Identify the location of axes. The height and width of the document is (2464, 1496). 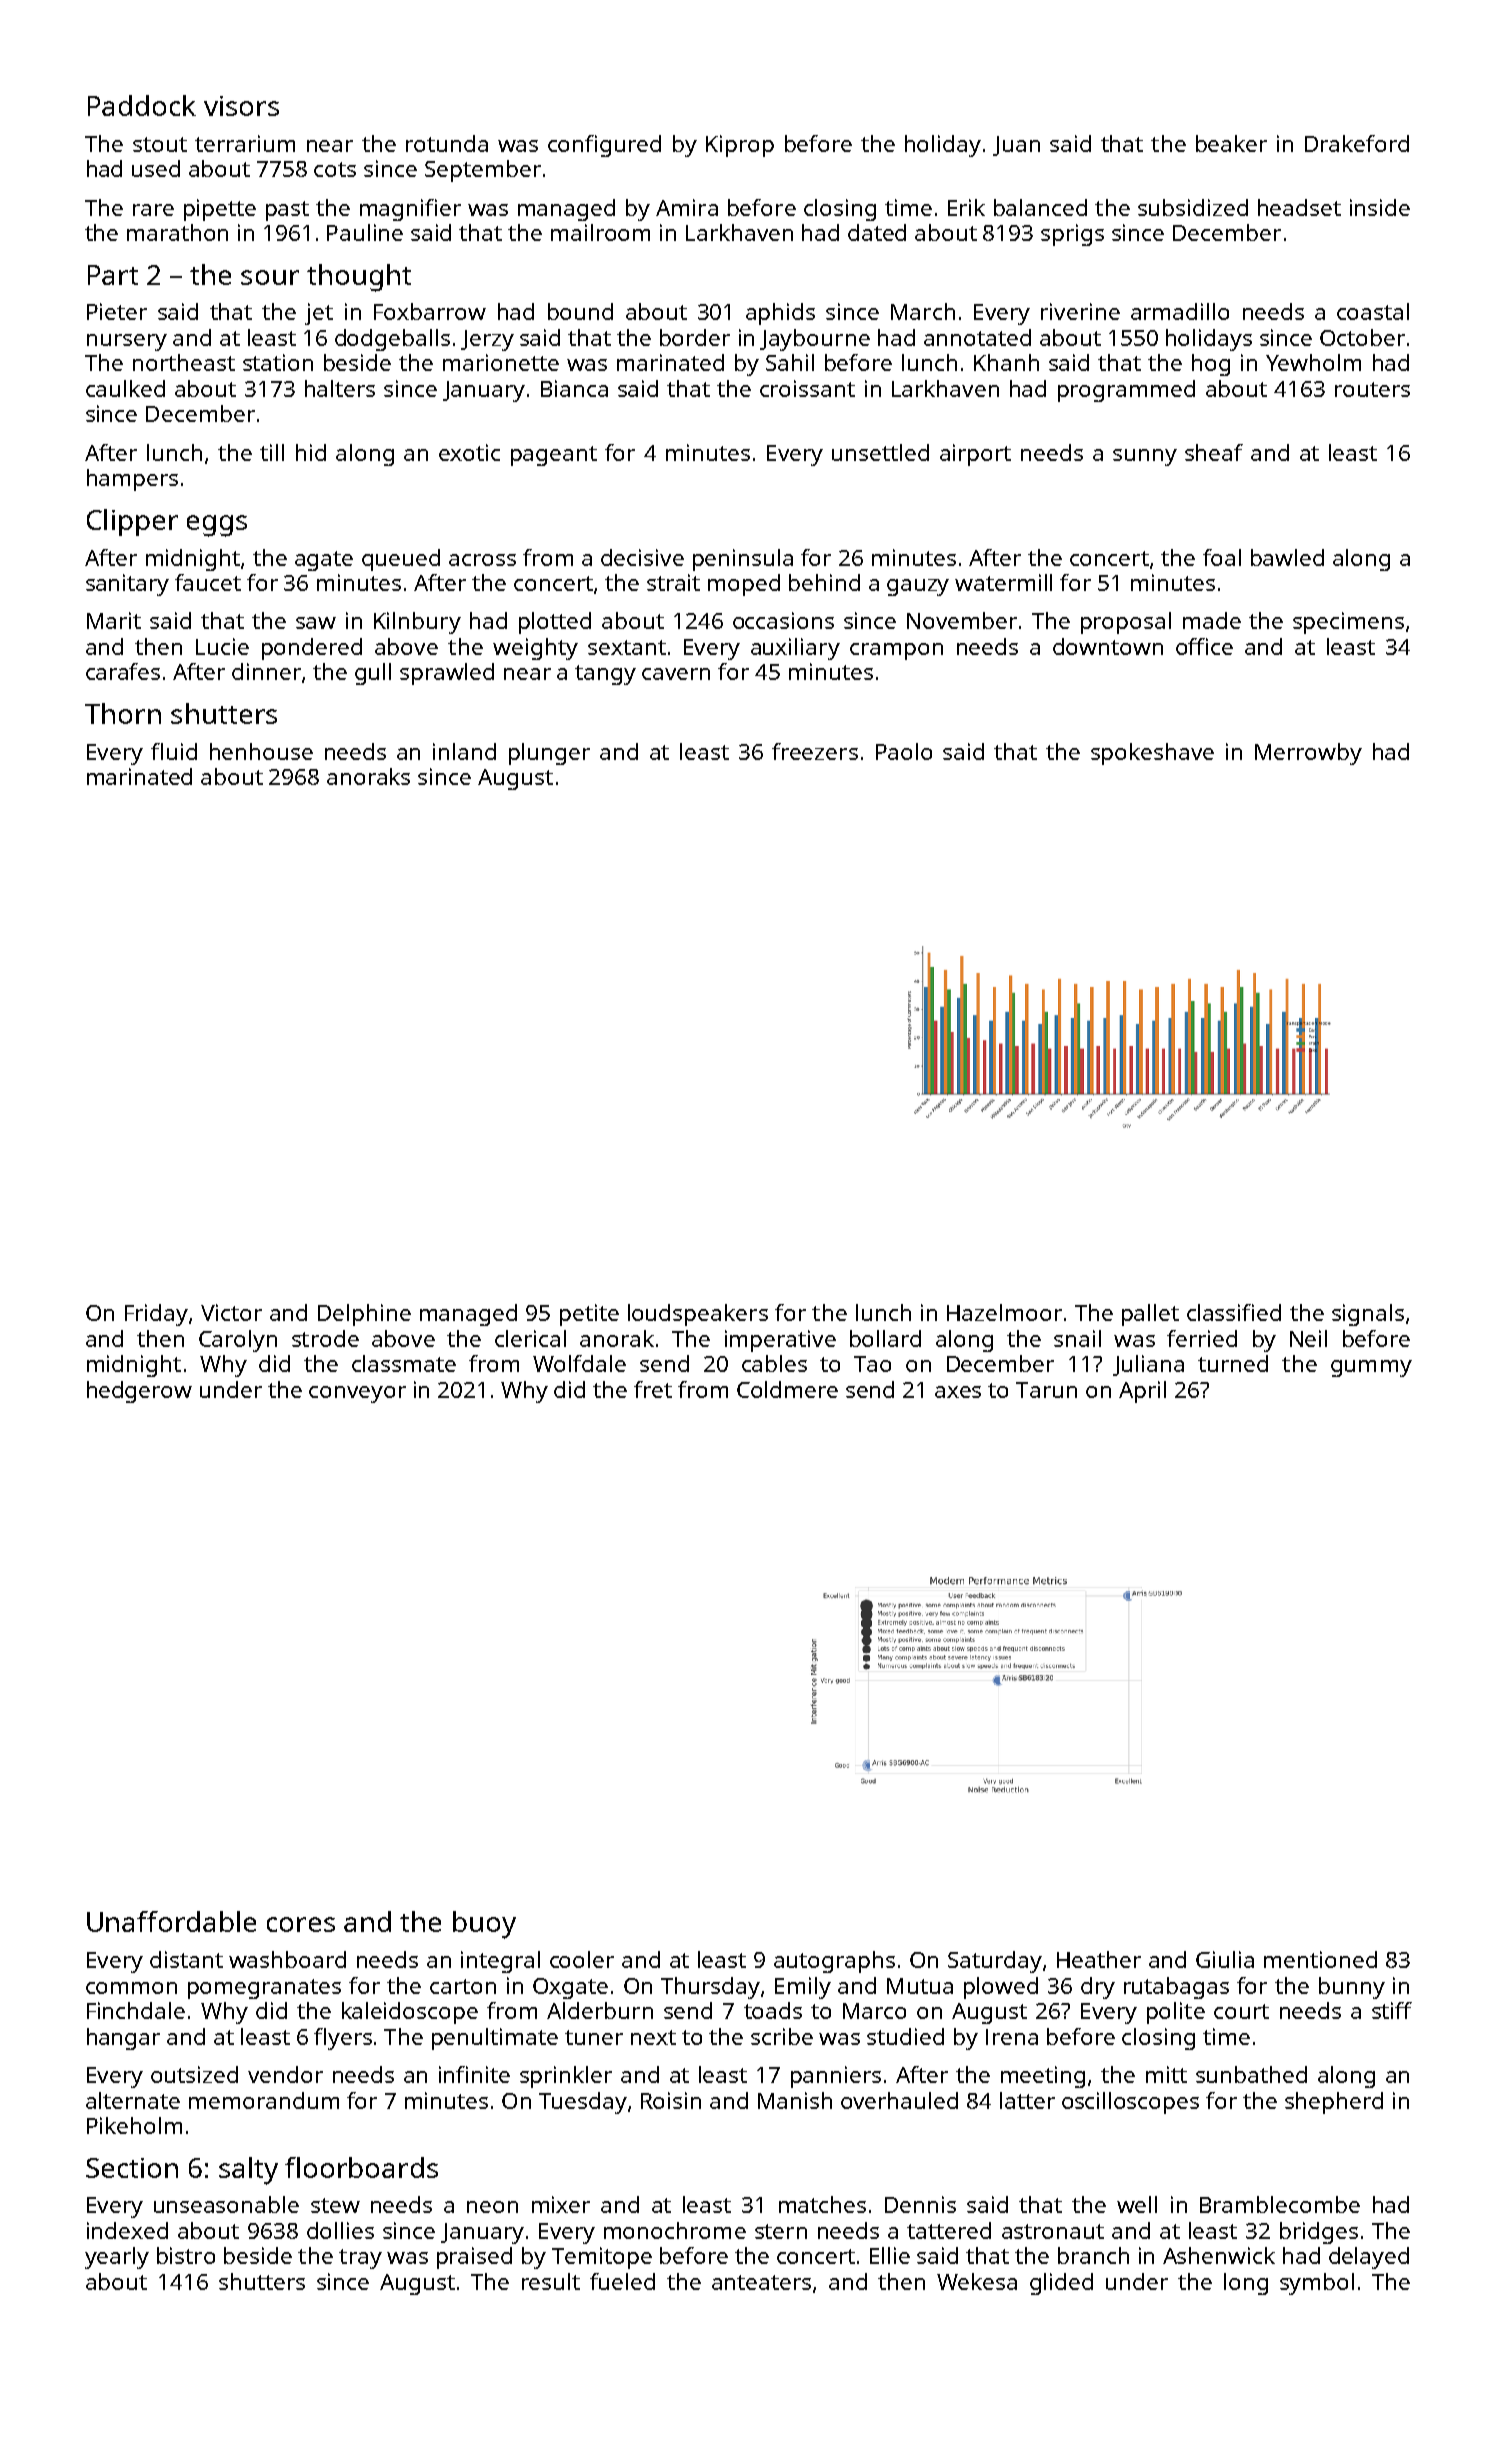
(958, 1392).
